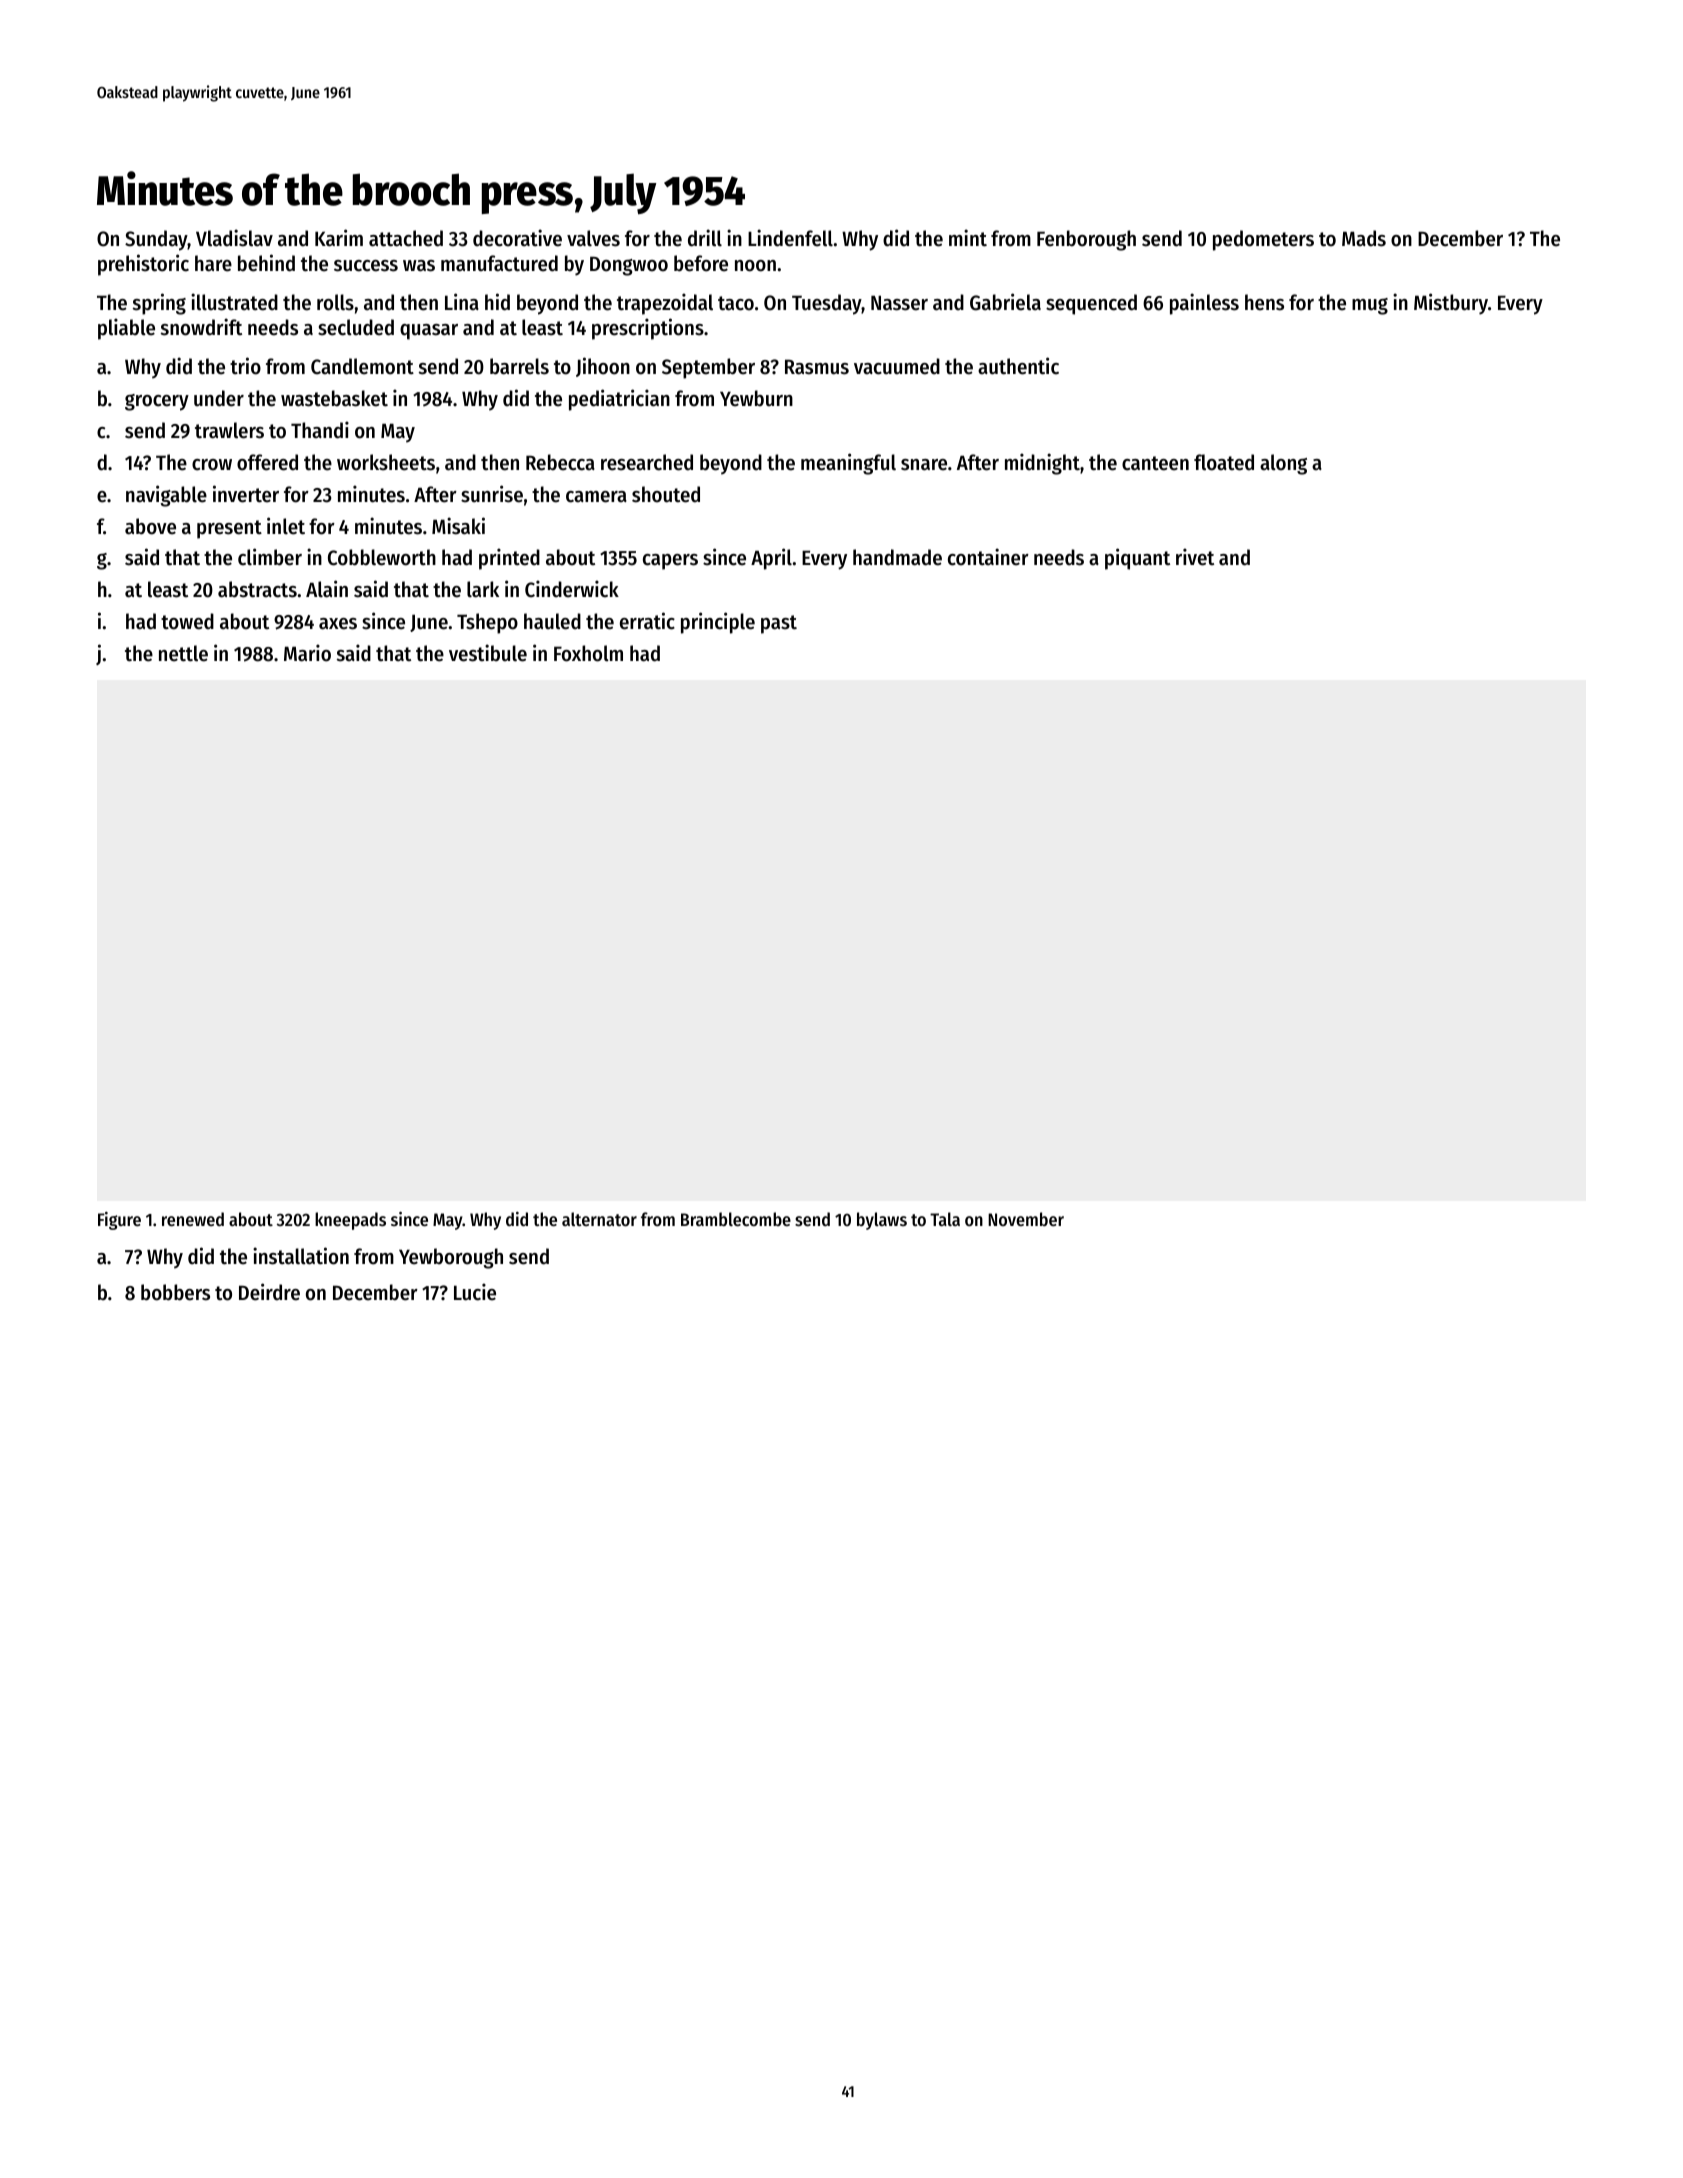 Image resolution: width=1683 pixels, height=2178 pixels. What do you see at coordinates (1263, 240) in the screenshot?
I see `pedometers` at bounding box center [1263, 240].
